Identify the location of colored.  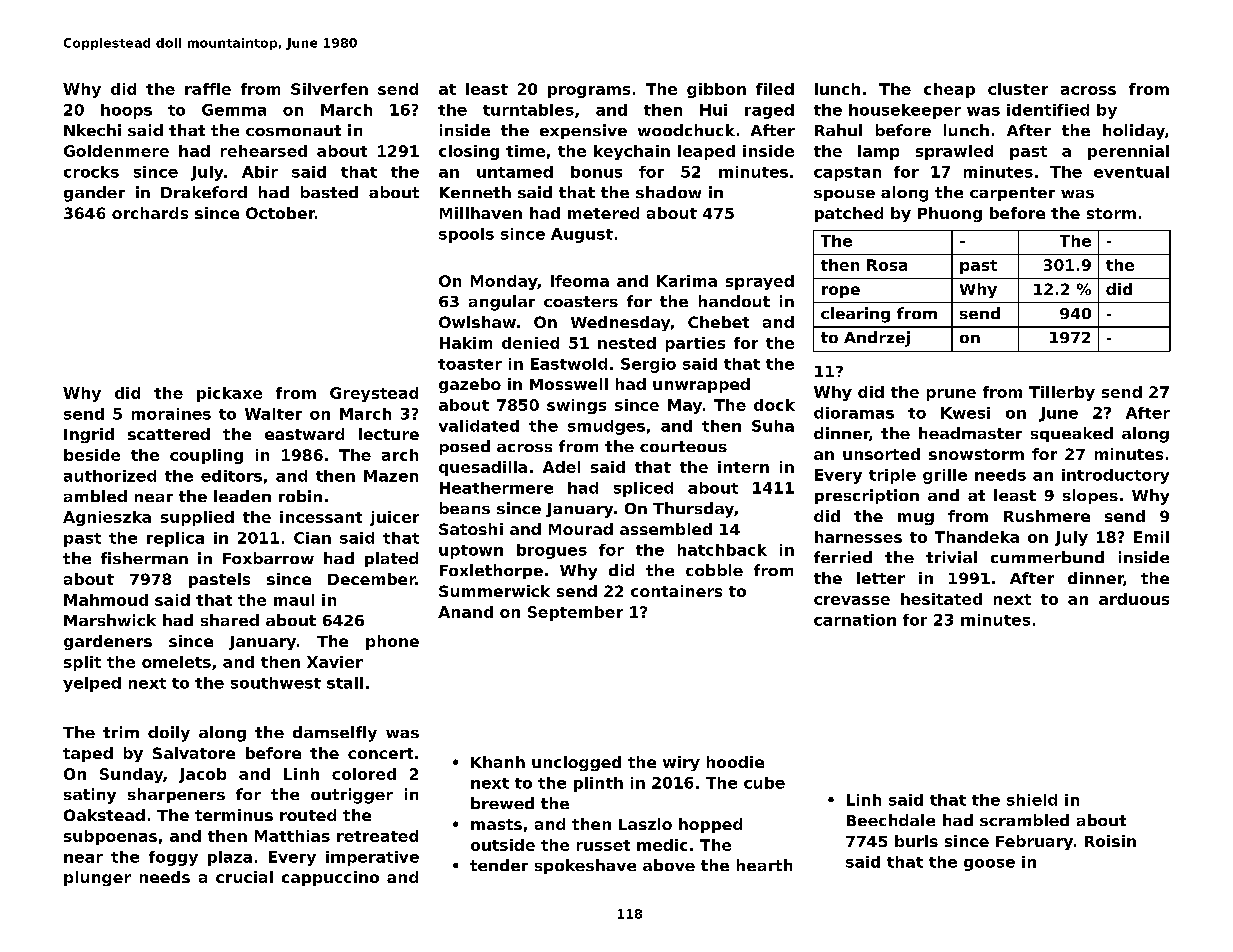
(364, 774).
